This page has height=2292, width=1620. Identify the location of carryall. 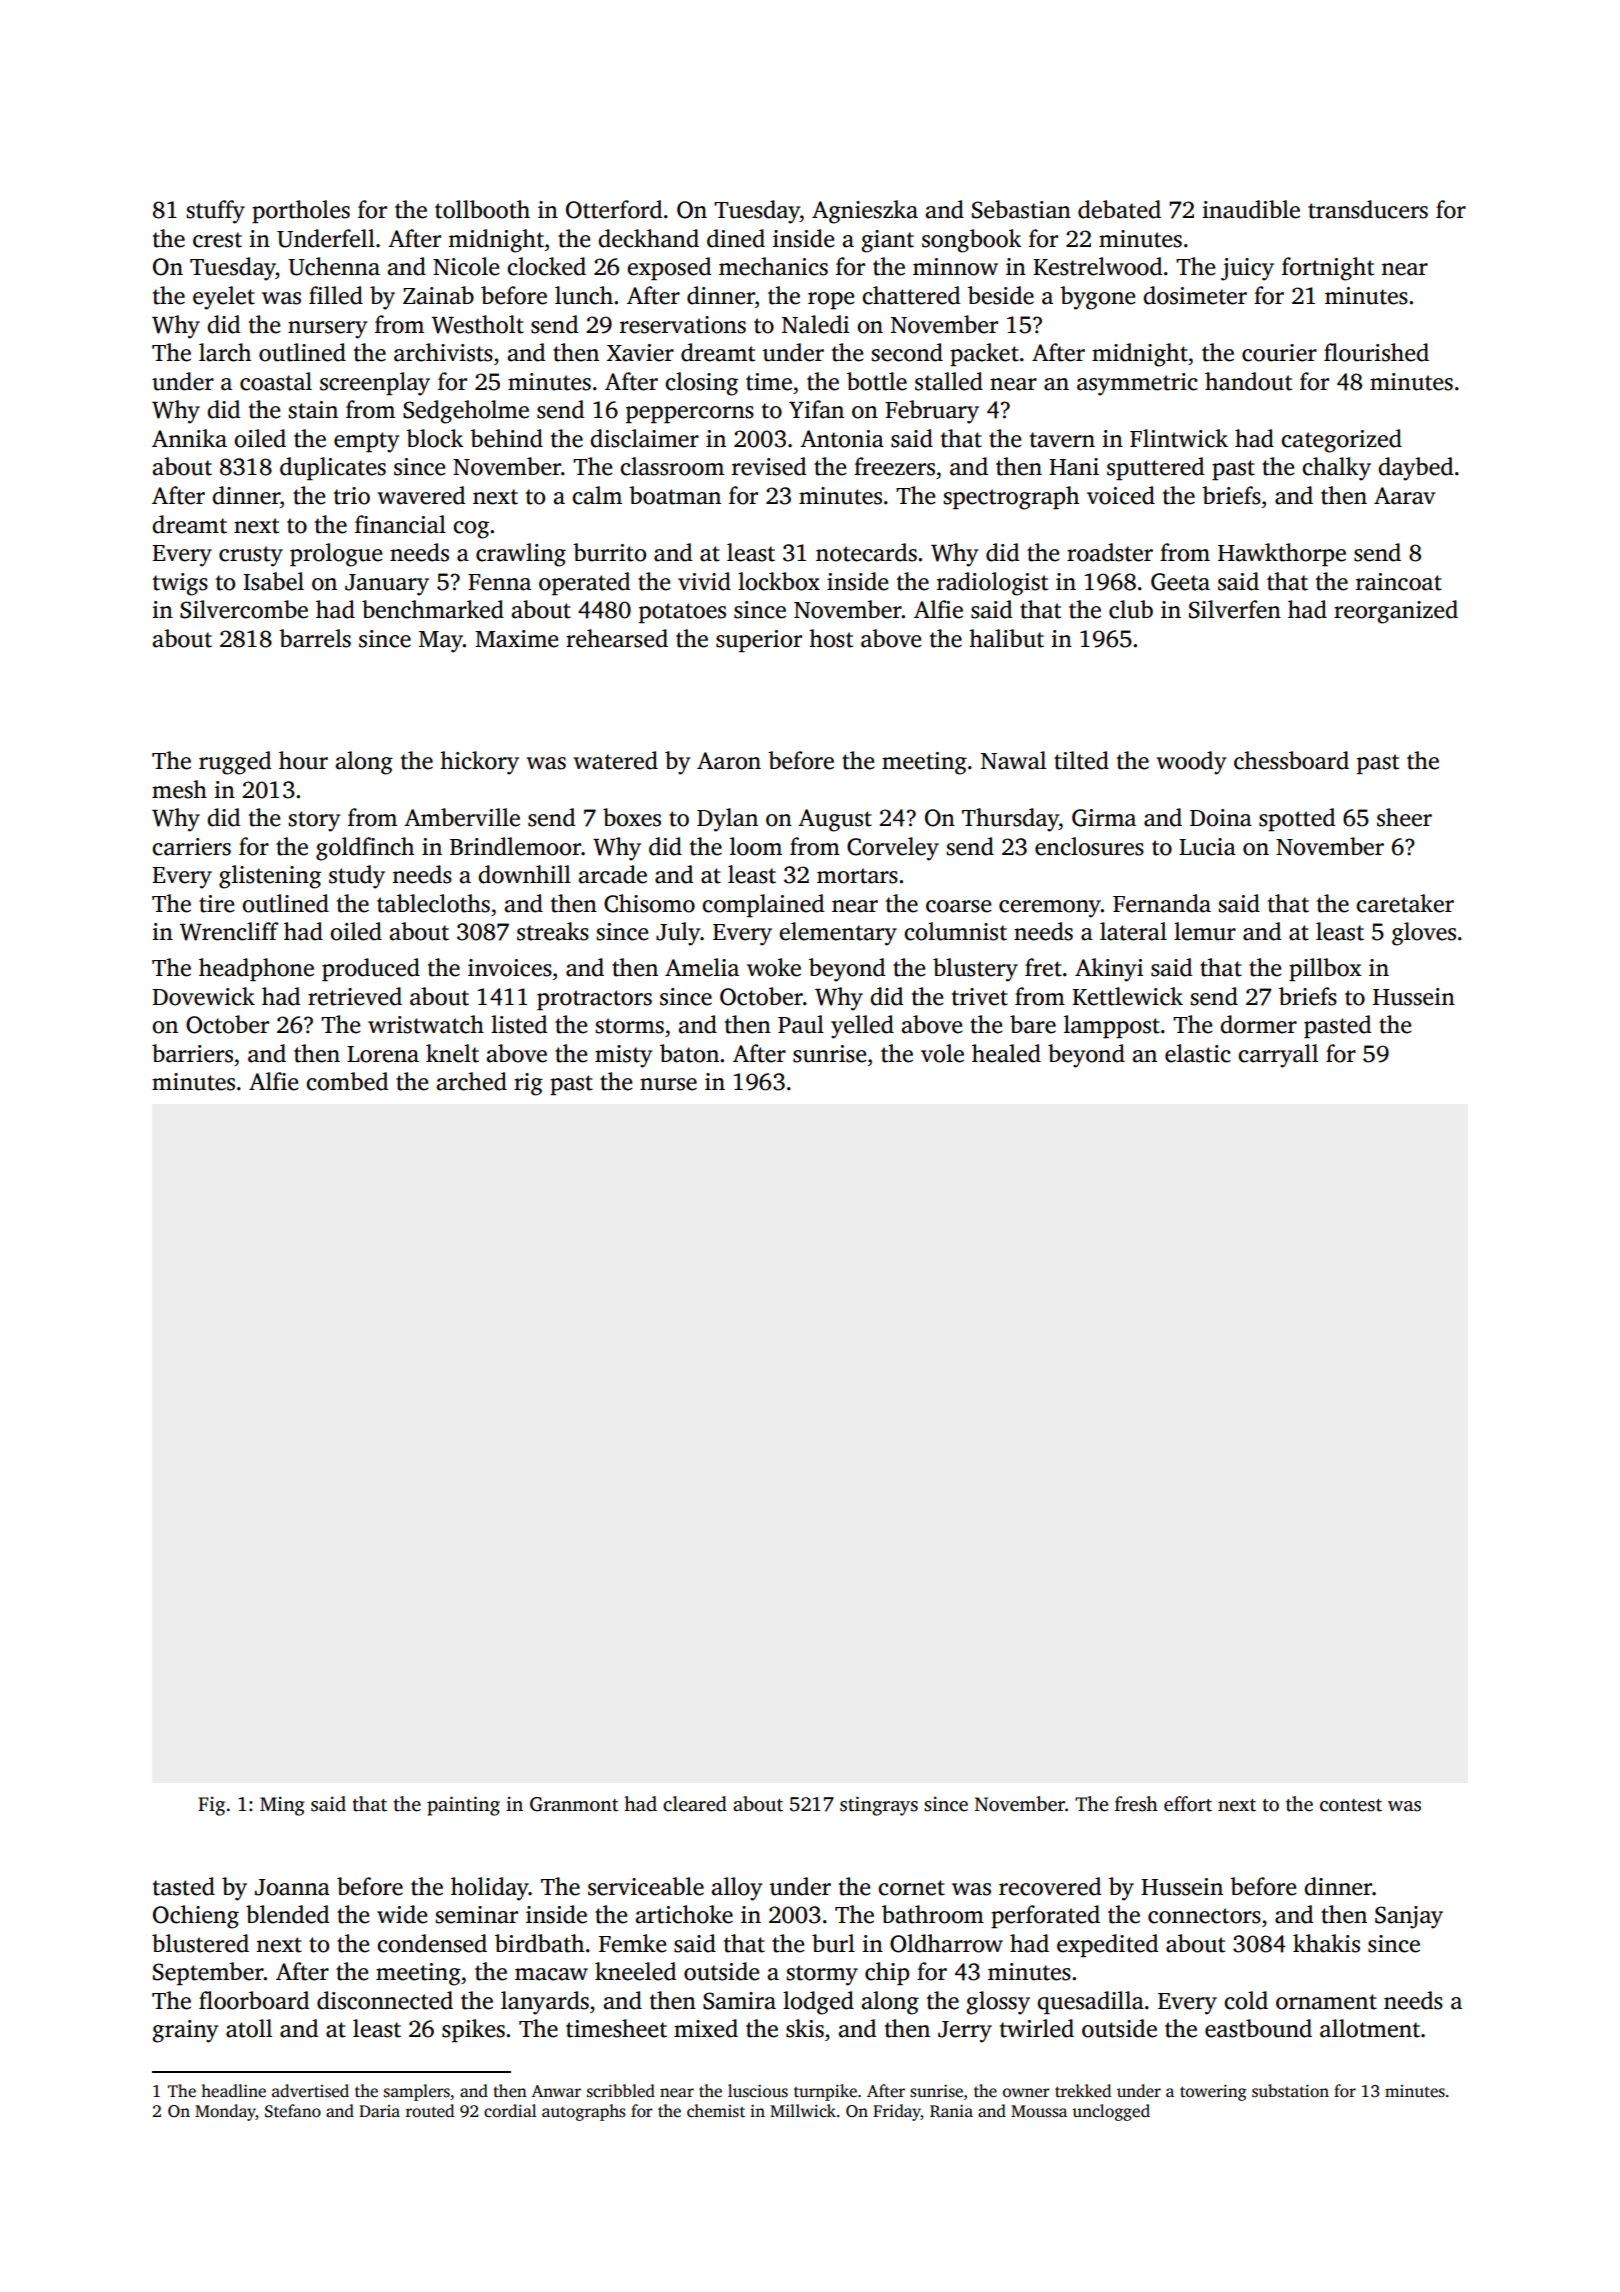
(1278, 1056).
